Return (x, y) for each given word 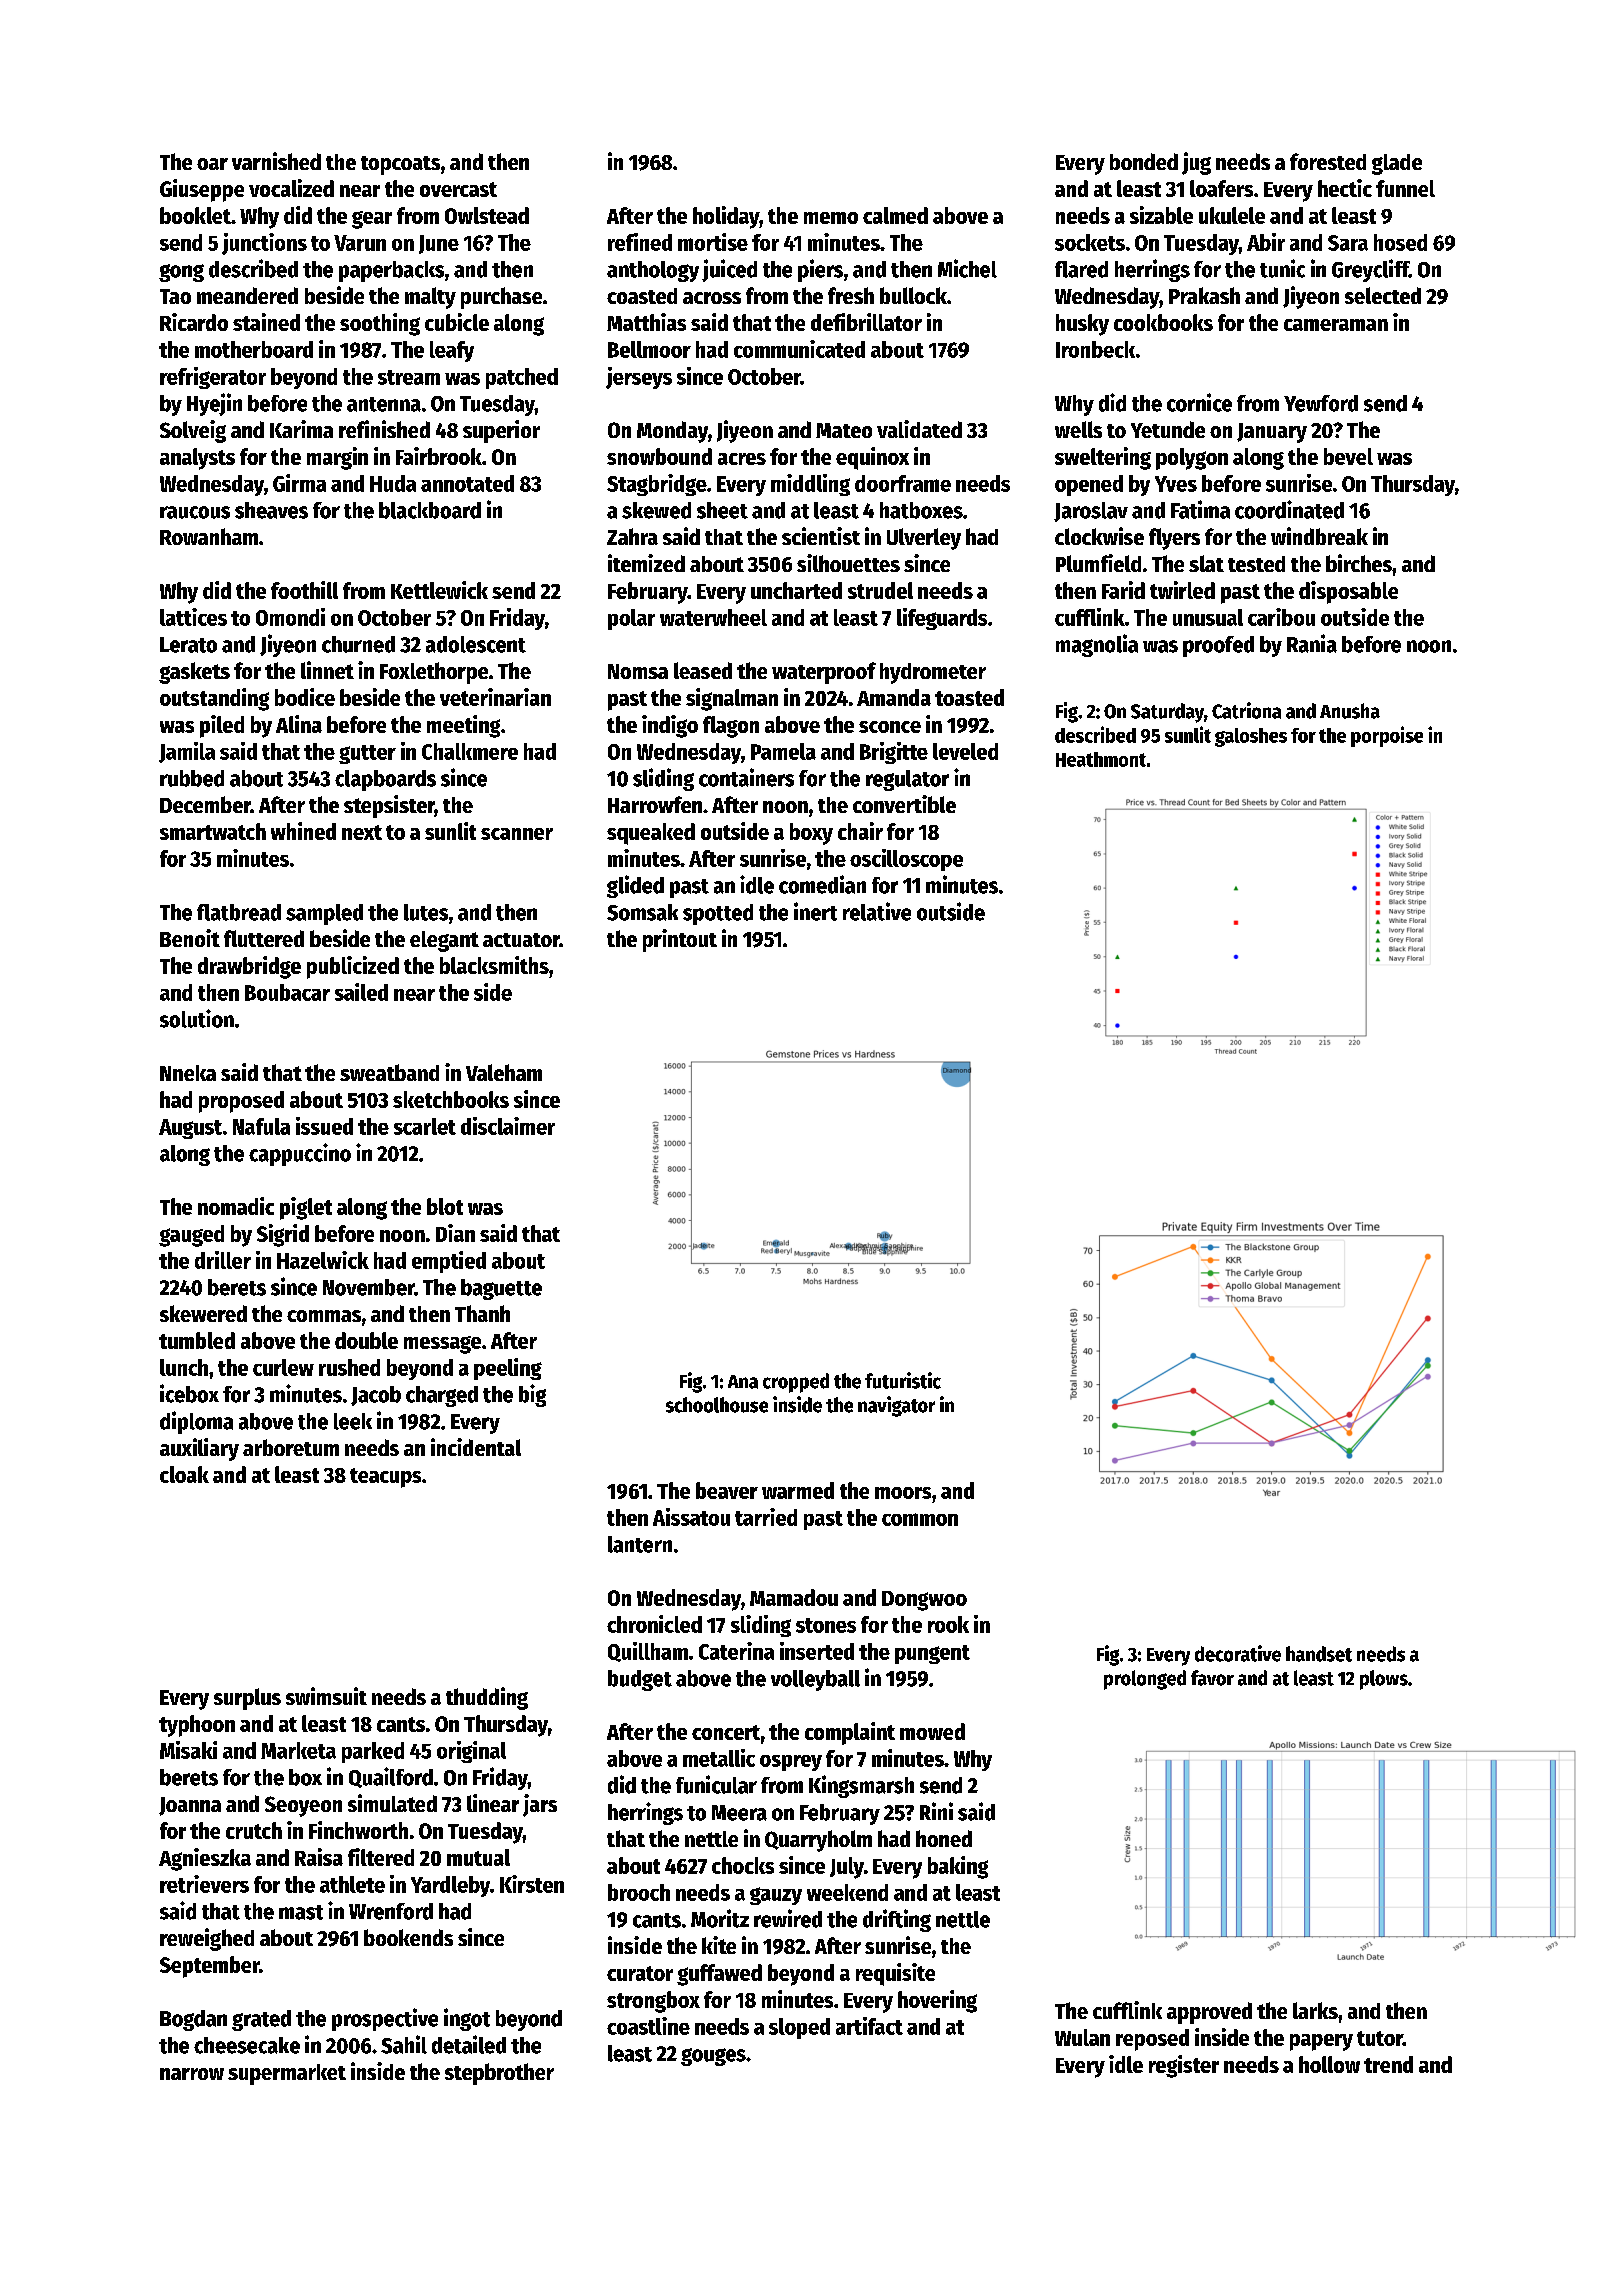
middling (810, 485)
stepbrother (499, 2074)
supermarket (287, 2074)
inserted (817, 1651)
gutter (367, 754)
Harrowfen (655, 804)
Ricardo (194, 322)
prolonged (1145, 1680)
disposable (1348, 592)
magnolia (1097, 645)
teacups (385, 1478)
